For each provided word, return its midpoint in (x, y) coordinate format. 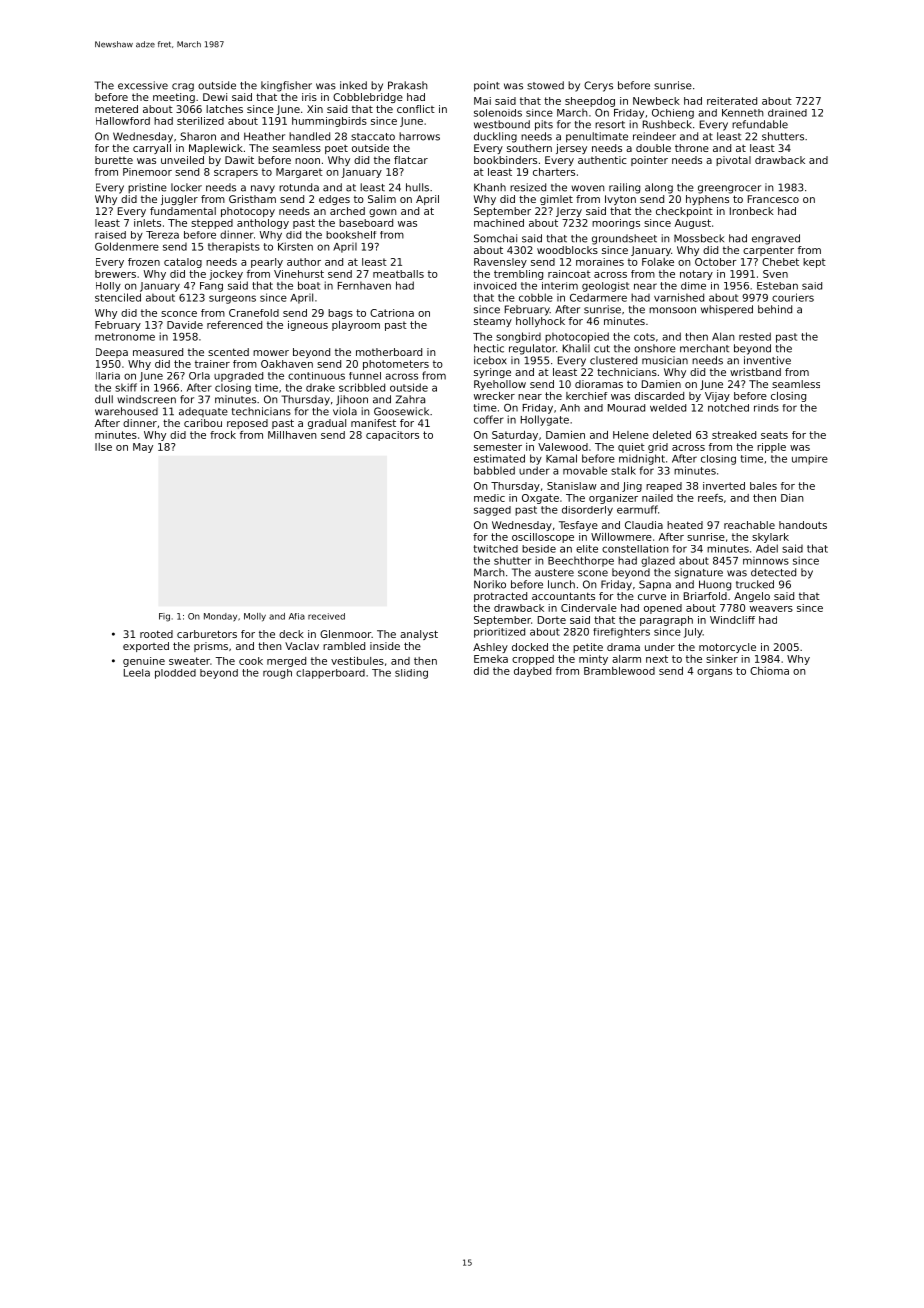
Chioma (769, 671)
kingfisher (286, 86)
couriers (793, 297)
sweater (189, 661)
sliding (411, 674)
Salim (382, 199)
